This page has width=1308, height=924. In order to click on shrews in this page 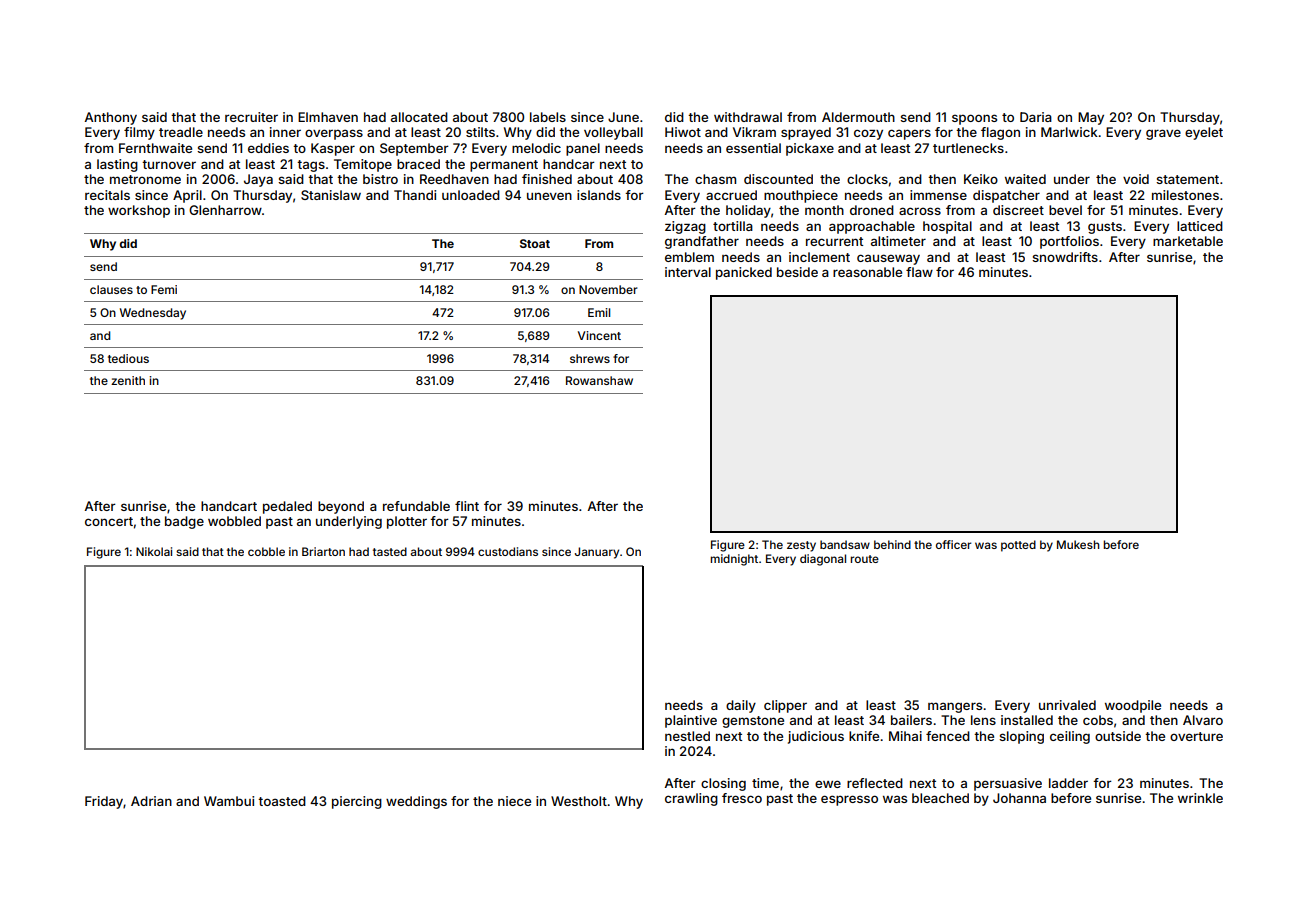, I will do `click(590, 358)`.
